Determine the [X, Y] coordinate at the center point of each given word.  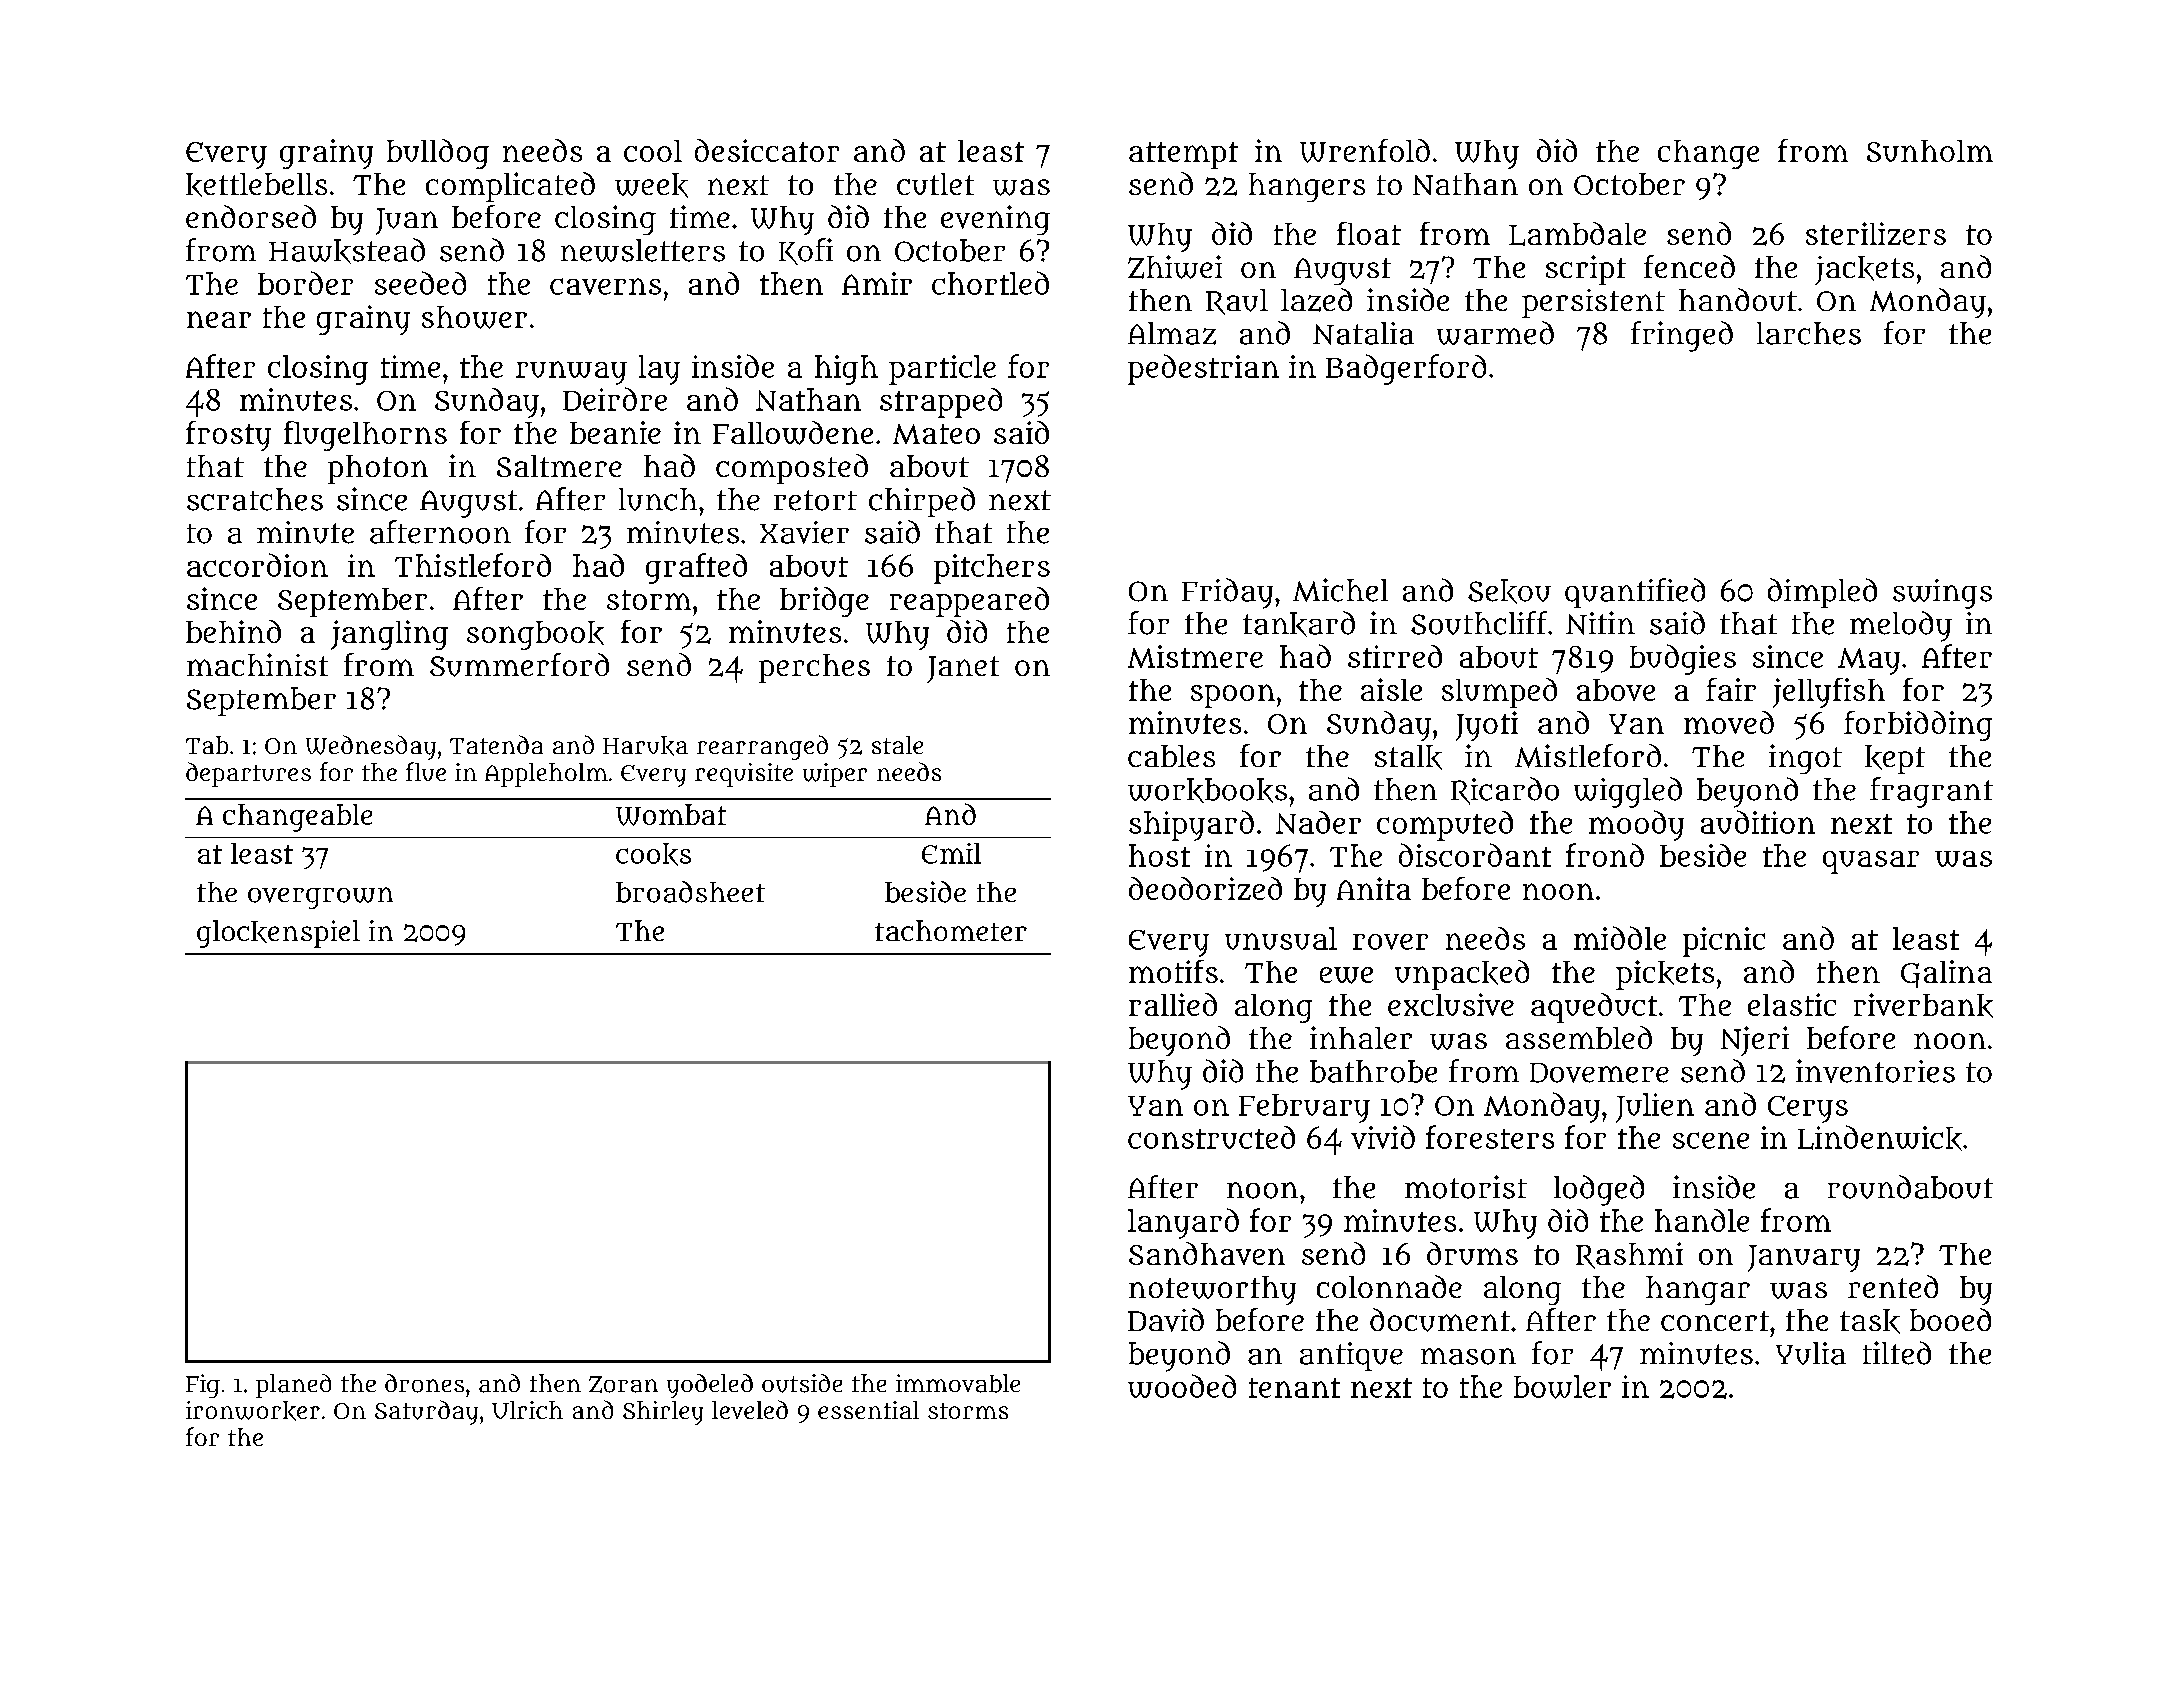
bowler [1562, 1387]
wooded [1182, 1386]
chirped [922, 502]
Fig [203, 1386]
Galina [1946, 974]
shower [474, 317]
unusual [1281, 938]
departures [248, 774]
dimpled [1822, 593]
